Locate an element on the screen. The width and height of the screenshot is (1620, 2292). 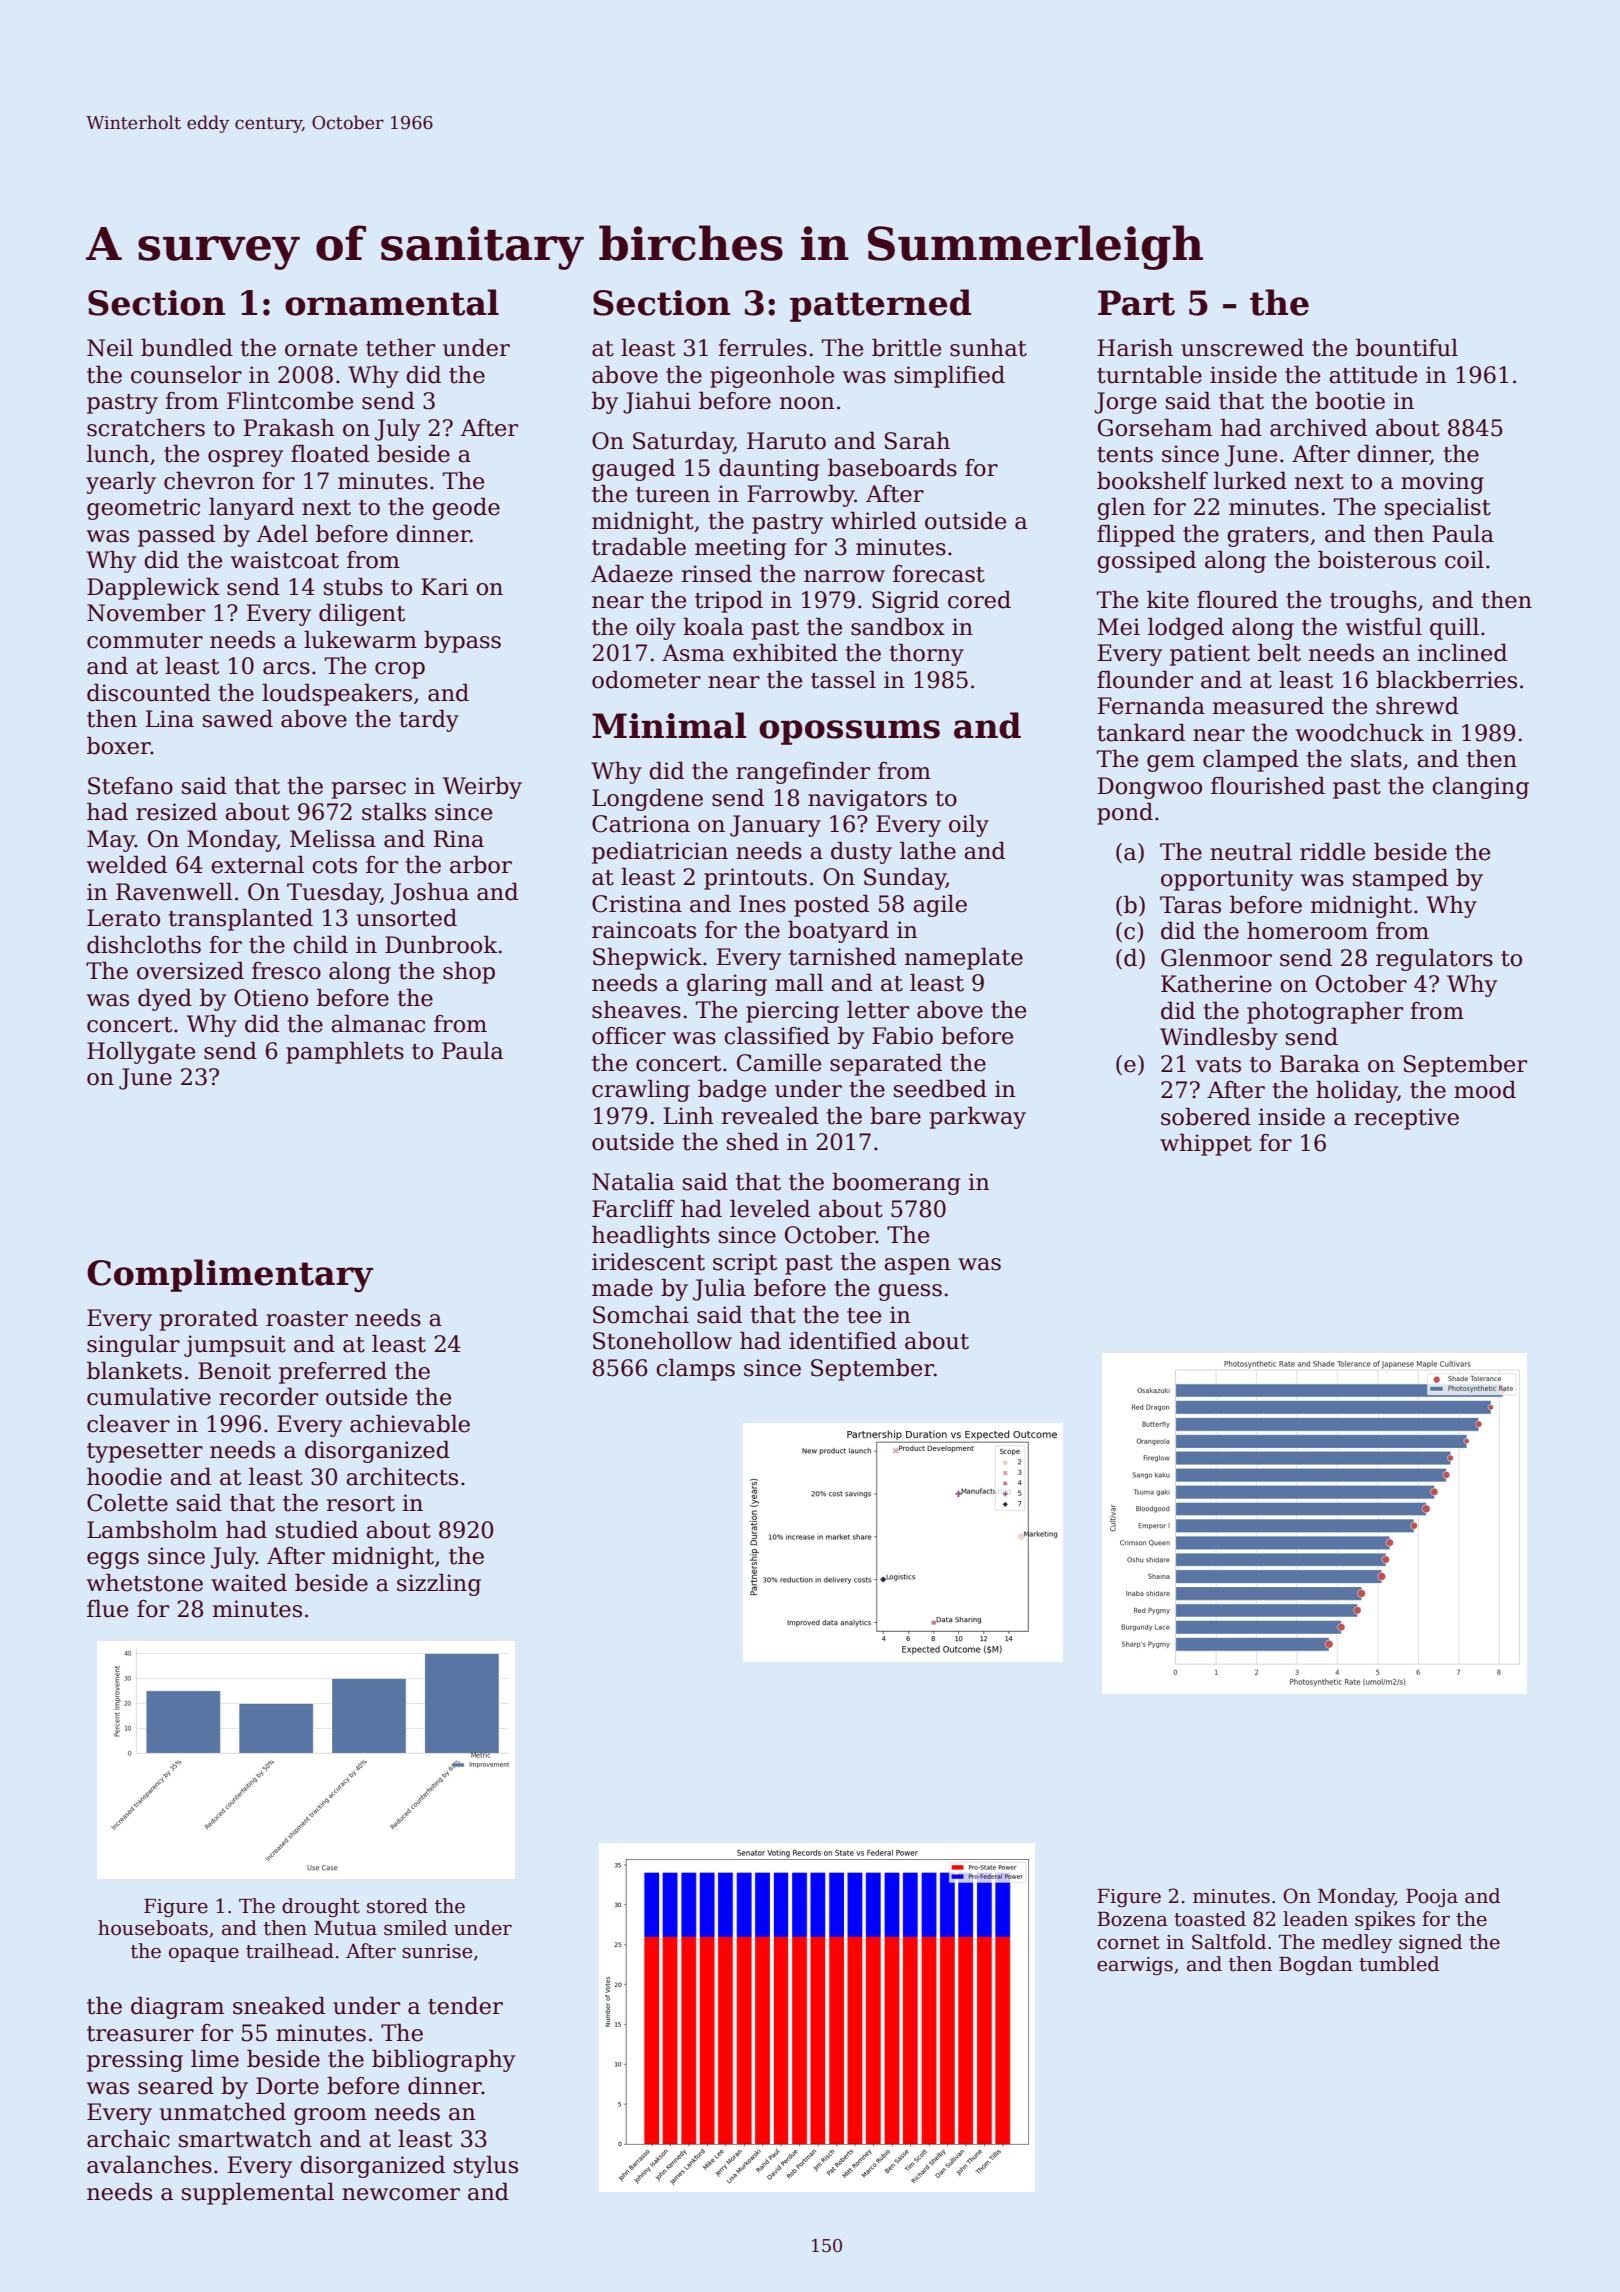
Neil is located at coordinates (110, 348).
